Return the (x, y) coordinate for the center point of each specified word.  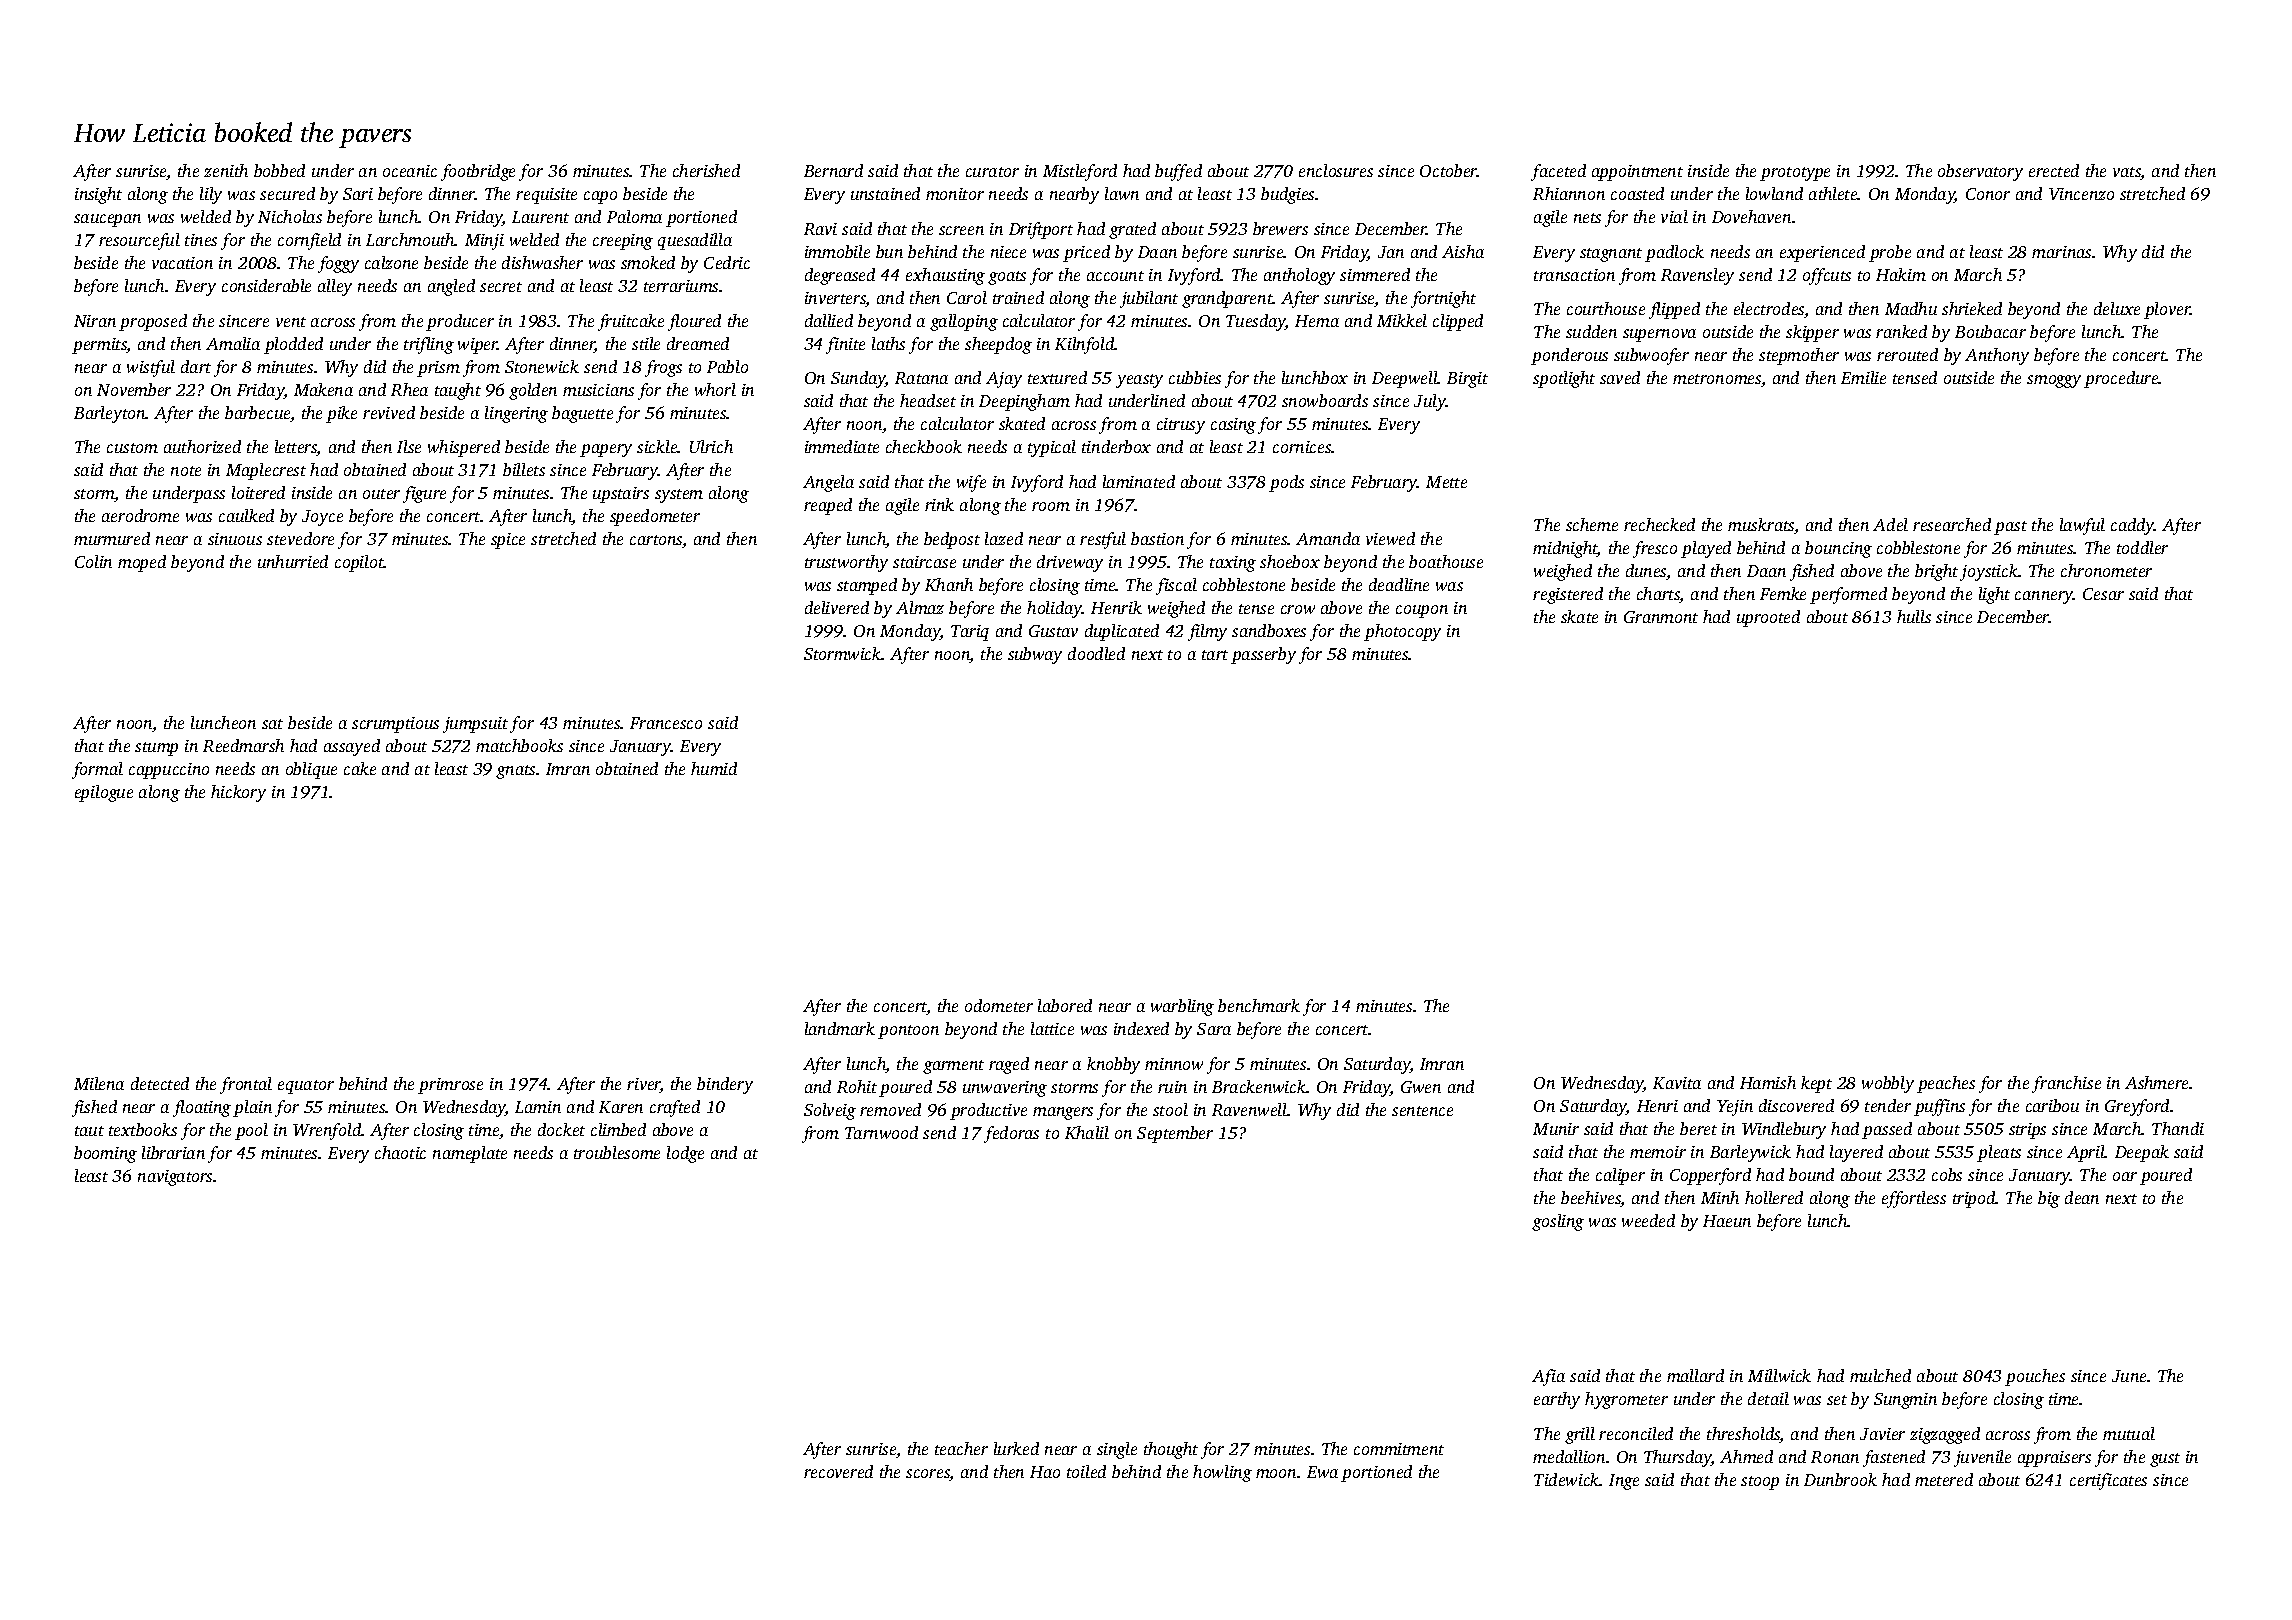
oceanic (410, 171)
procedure (2121, 379)
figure (424, 494)
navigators (175, 1178)
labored (1065, 1005)
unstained (885, 193)
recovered (838, 1471)
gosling (1558, 1222)
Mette (1446, 482)
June (2129, 1376)
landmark (840, 1028)
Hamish (1768, 1082)
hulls (1914, 616)
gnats (515, 772)
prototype (1795, 174)
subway (1035, 655)
